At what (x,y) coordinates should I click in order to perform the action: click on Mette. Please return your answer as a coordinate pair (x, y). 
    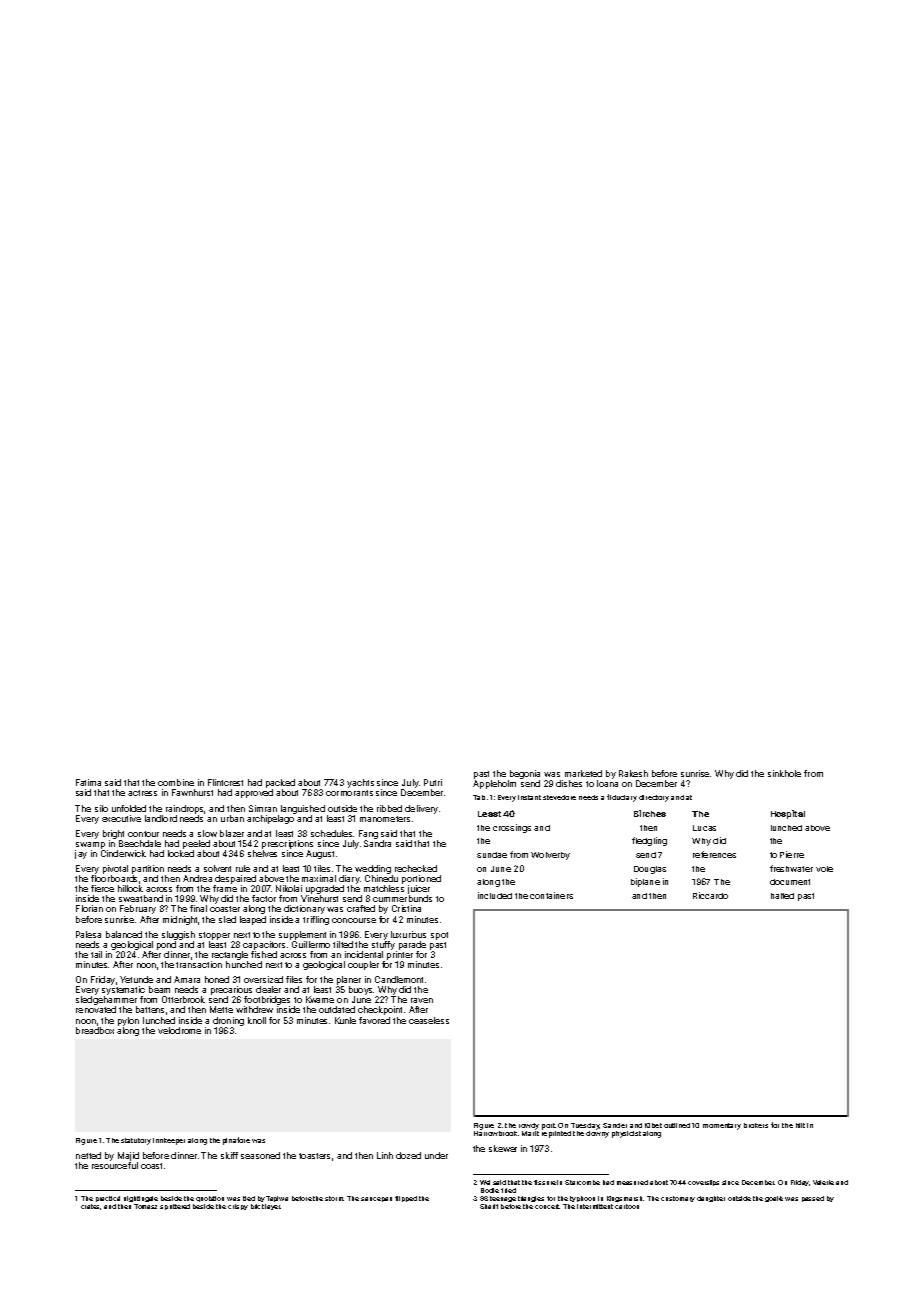
    Looking at the image, I should click on (221, 1009).
